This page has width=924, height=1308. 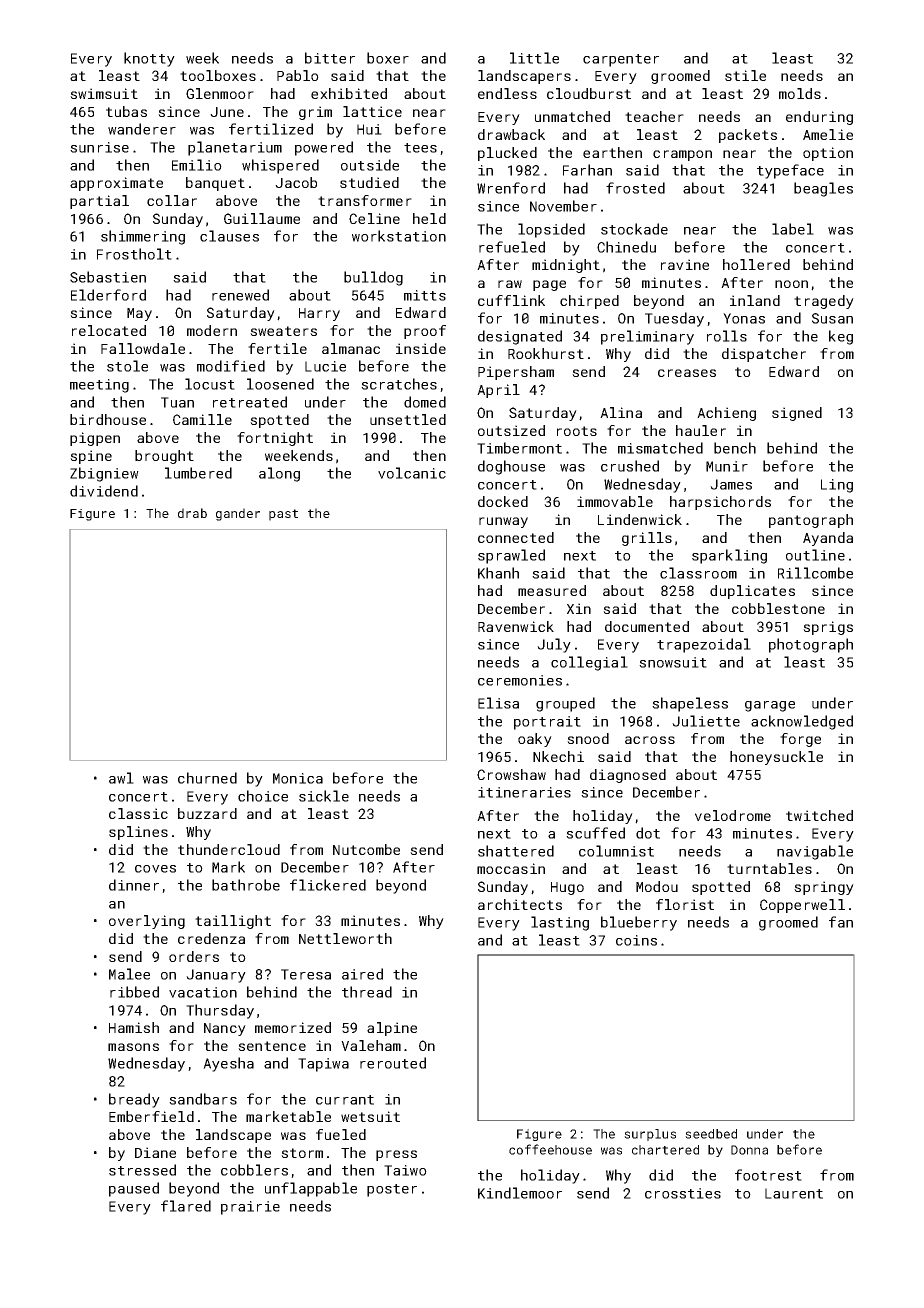 What do you see at coordinates (134, 1189) in the page?
I see `paused` at bounding box center [134, 1189].
